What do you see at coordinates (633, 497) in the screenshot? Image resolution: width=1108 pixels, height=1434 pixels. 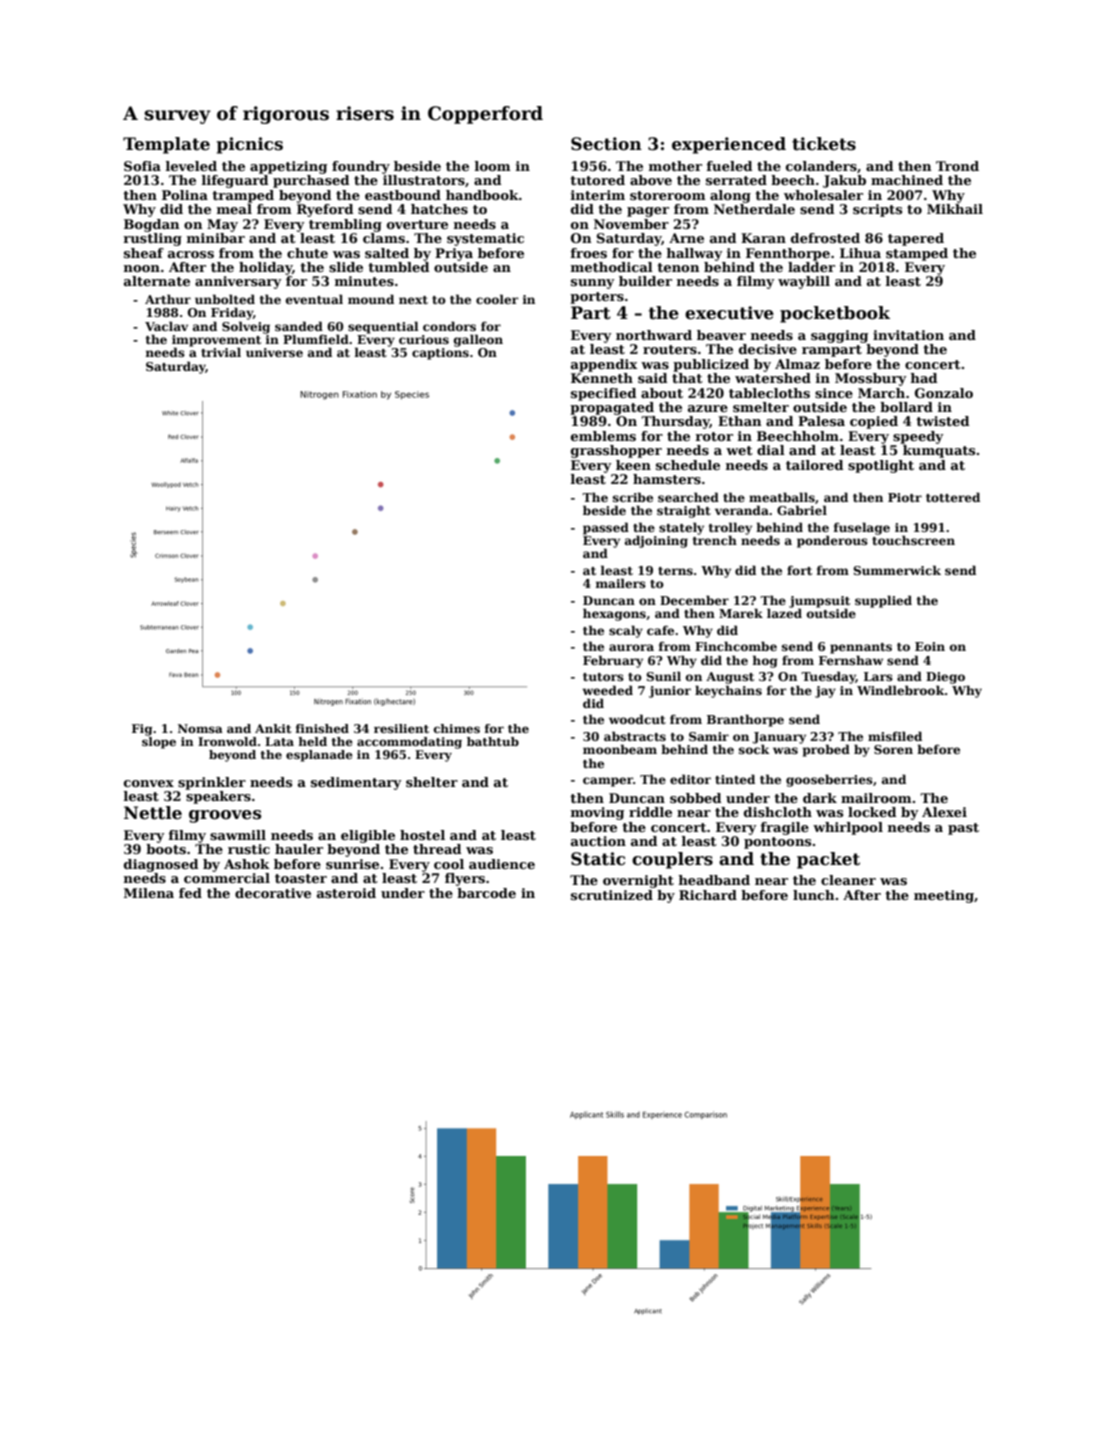 I see `scribe` at bounding box center [633, 497].
